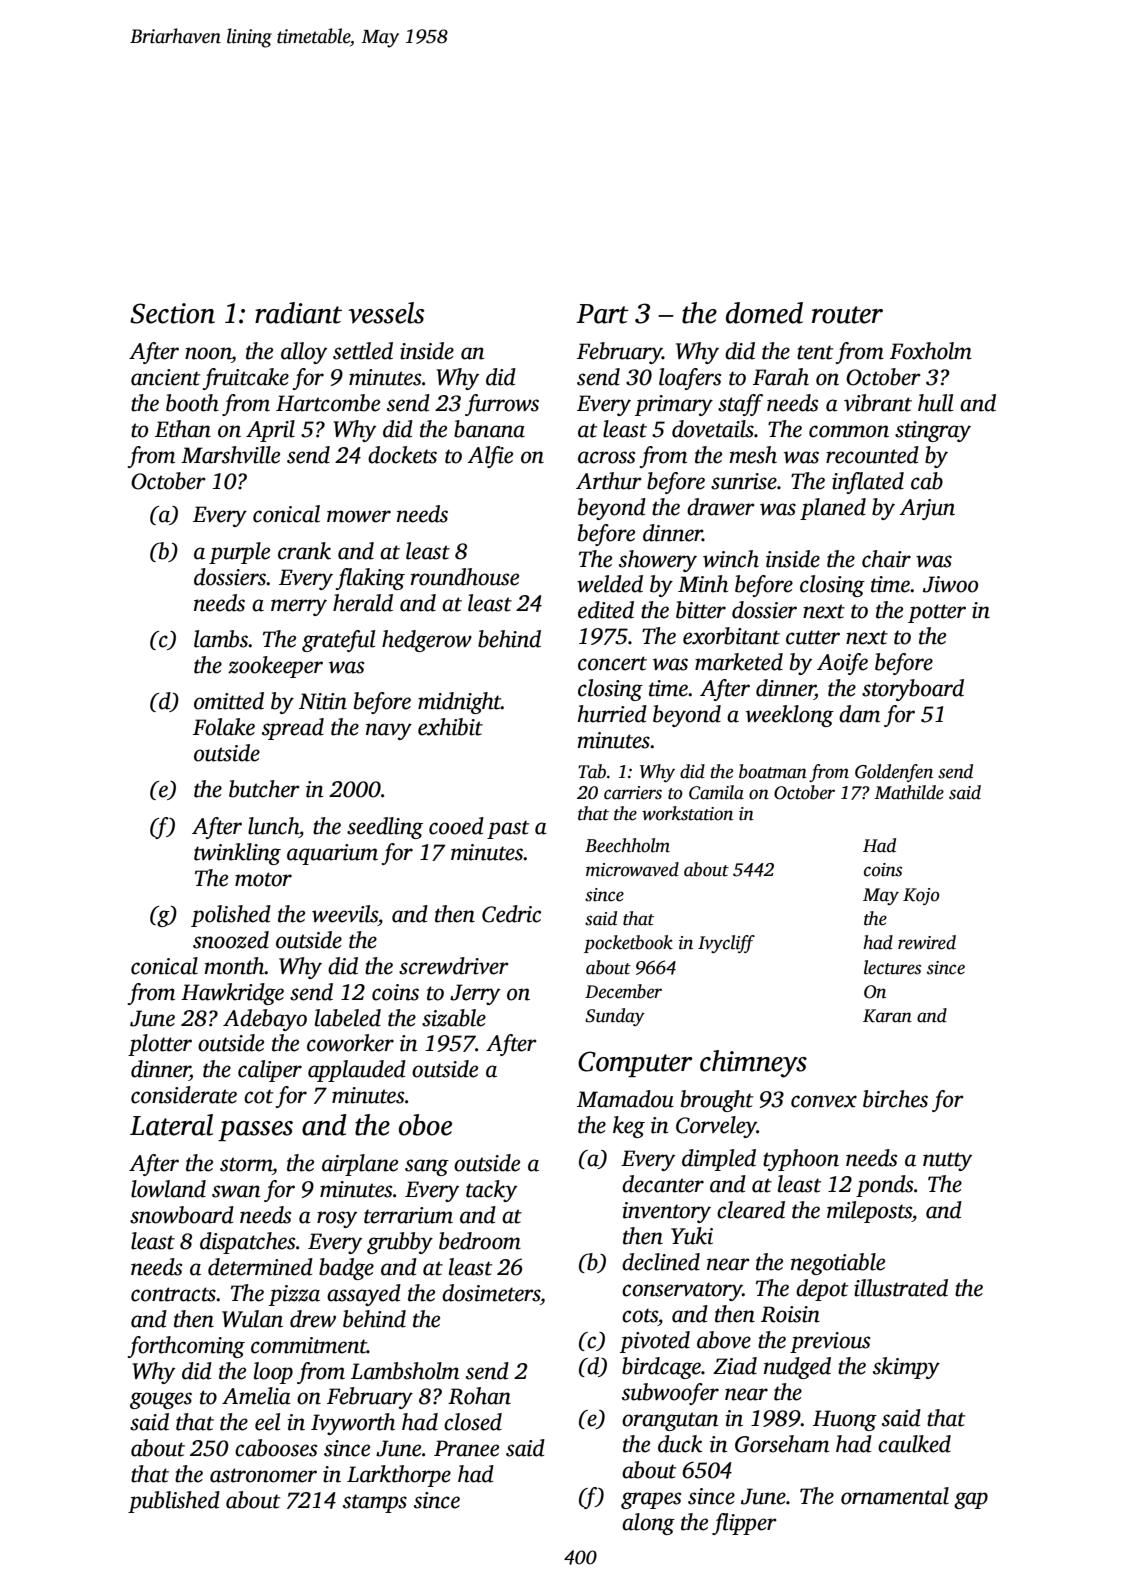 The width and height of the screenshot is (1128, 1596). What do you see at coordinates (386, 313) in the screenshot?
I see `vessels` at bounding box center [386, 313].
